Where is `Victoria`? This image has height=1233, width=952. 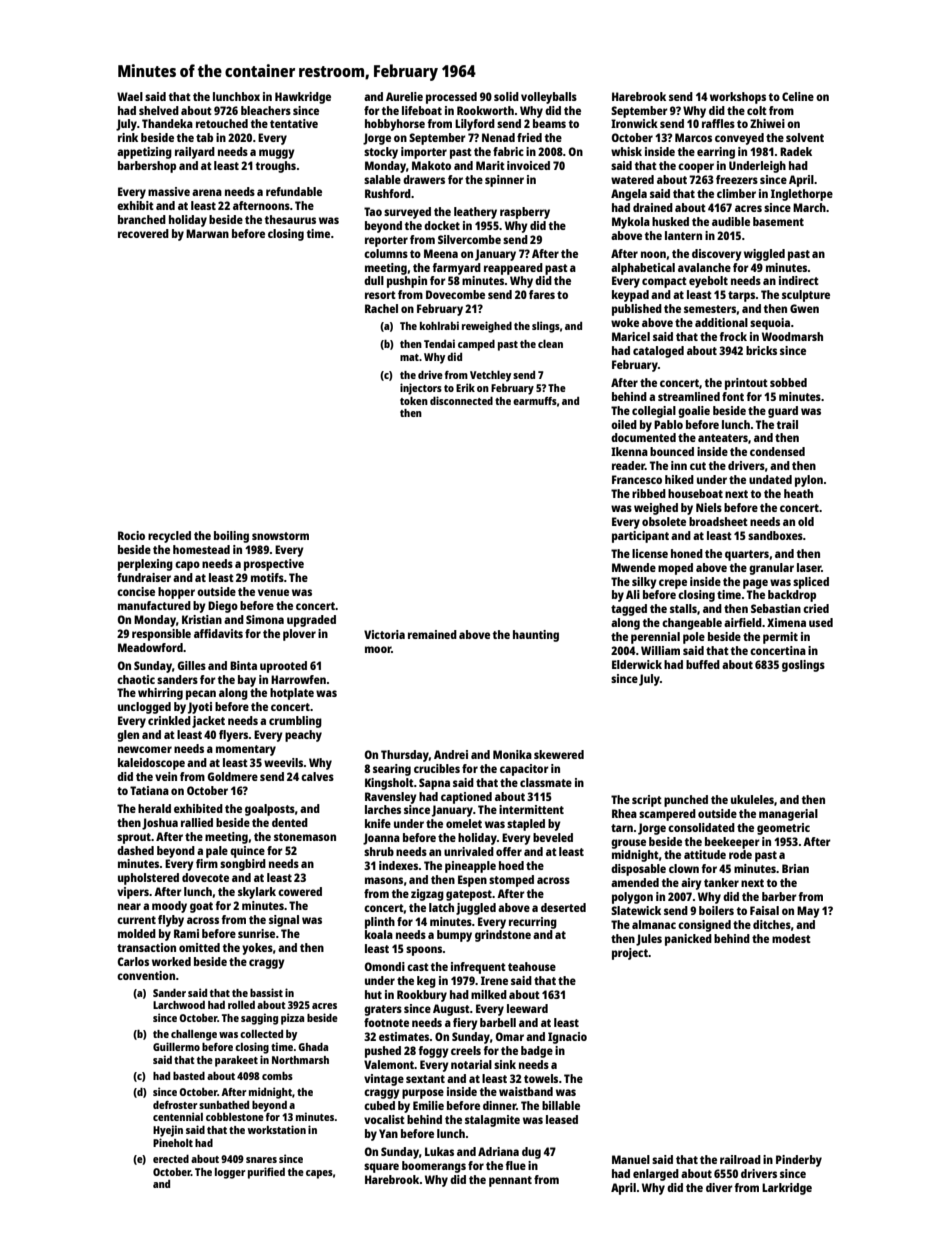
Victoria is located at coordinates (384, 634).
